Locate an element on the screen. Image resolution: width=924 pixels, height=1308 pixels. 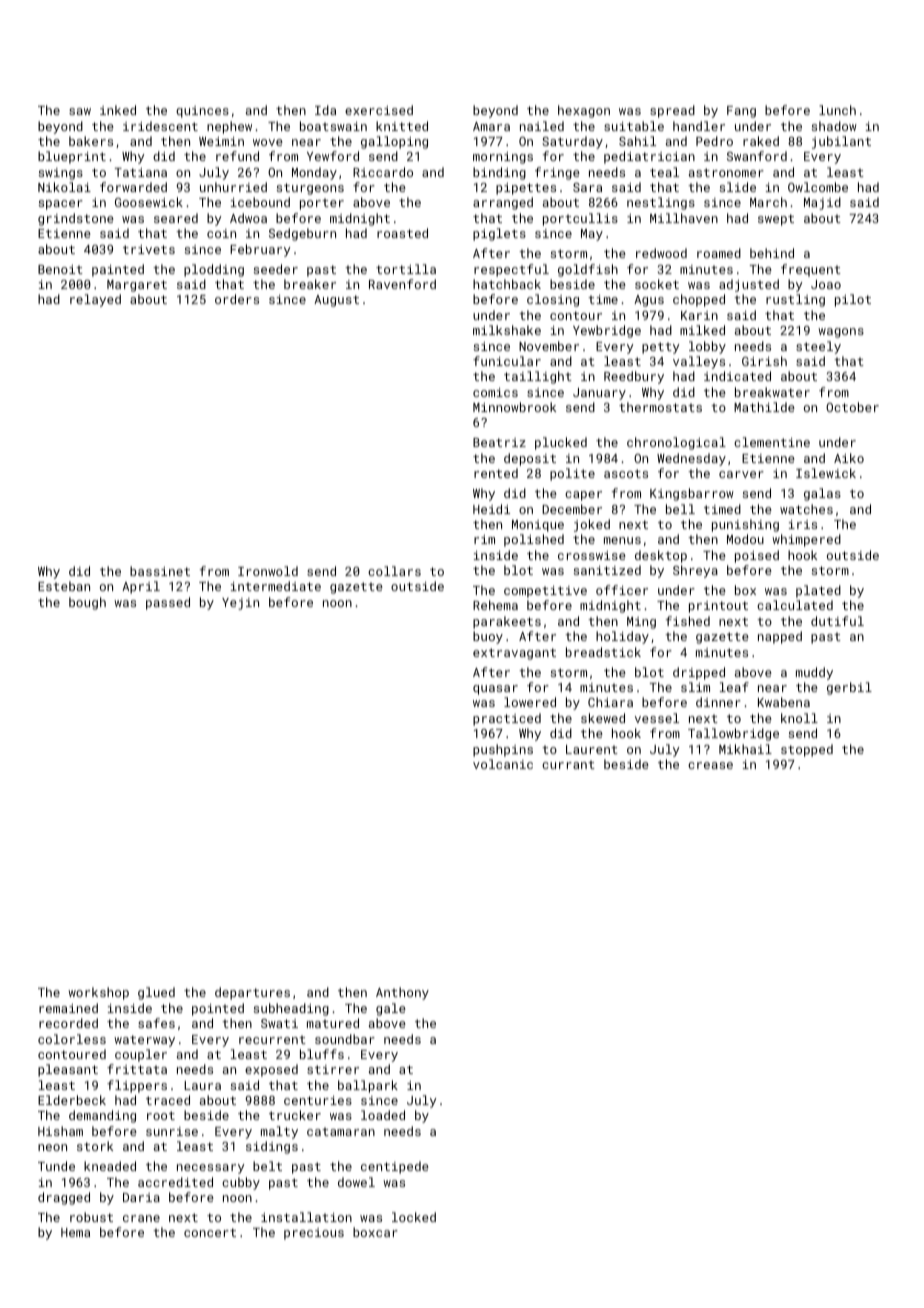
workshop is located at coordinates (98, 993).
